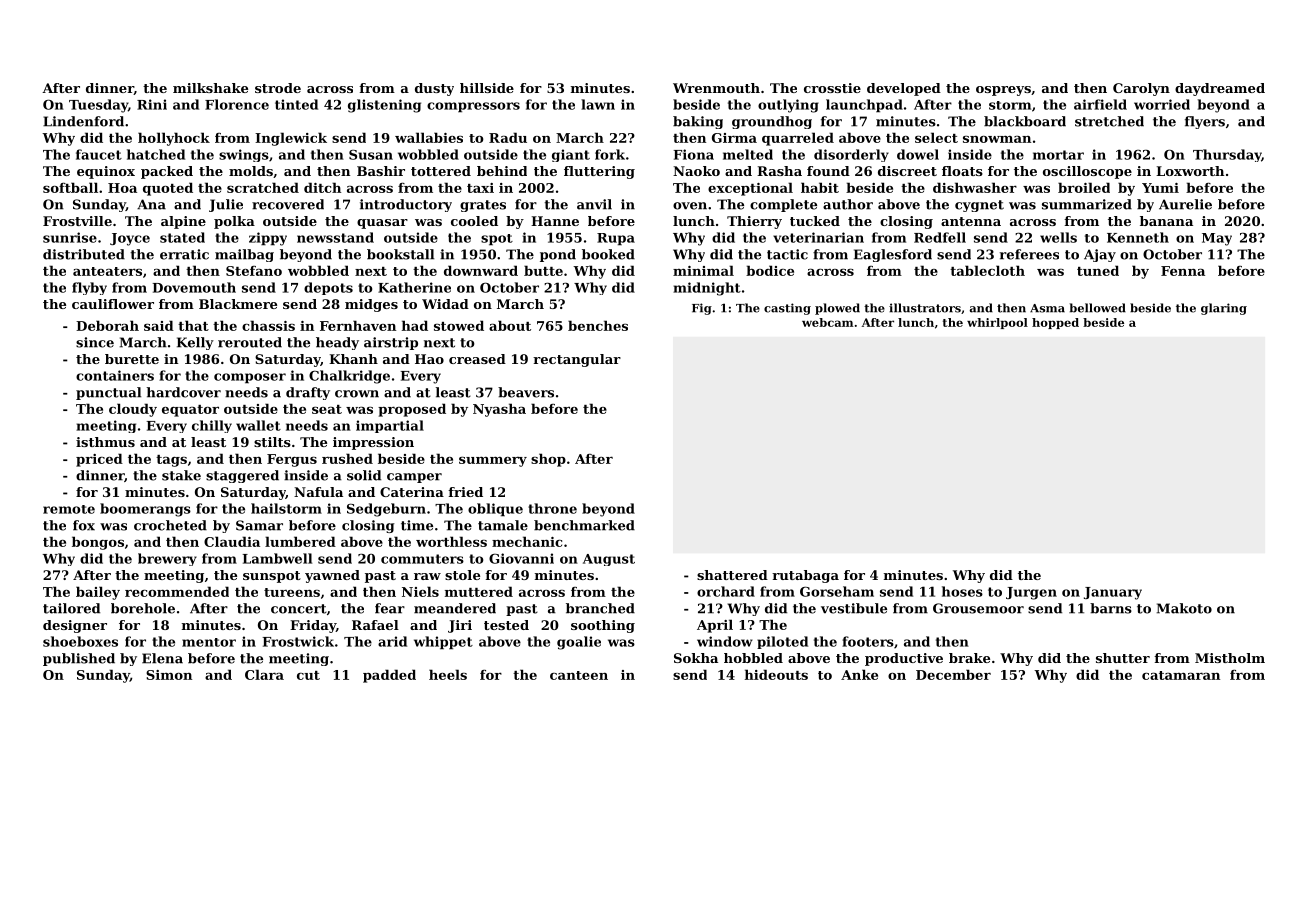 This screenshot has width=1308, height=924. Describe the element at coordinates (80, 641) in the screenshot. I see `shoeboxes` at that location.
